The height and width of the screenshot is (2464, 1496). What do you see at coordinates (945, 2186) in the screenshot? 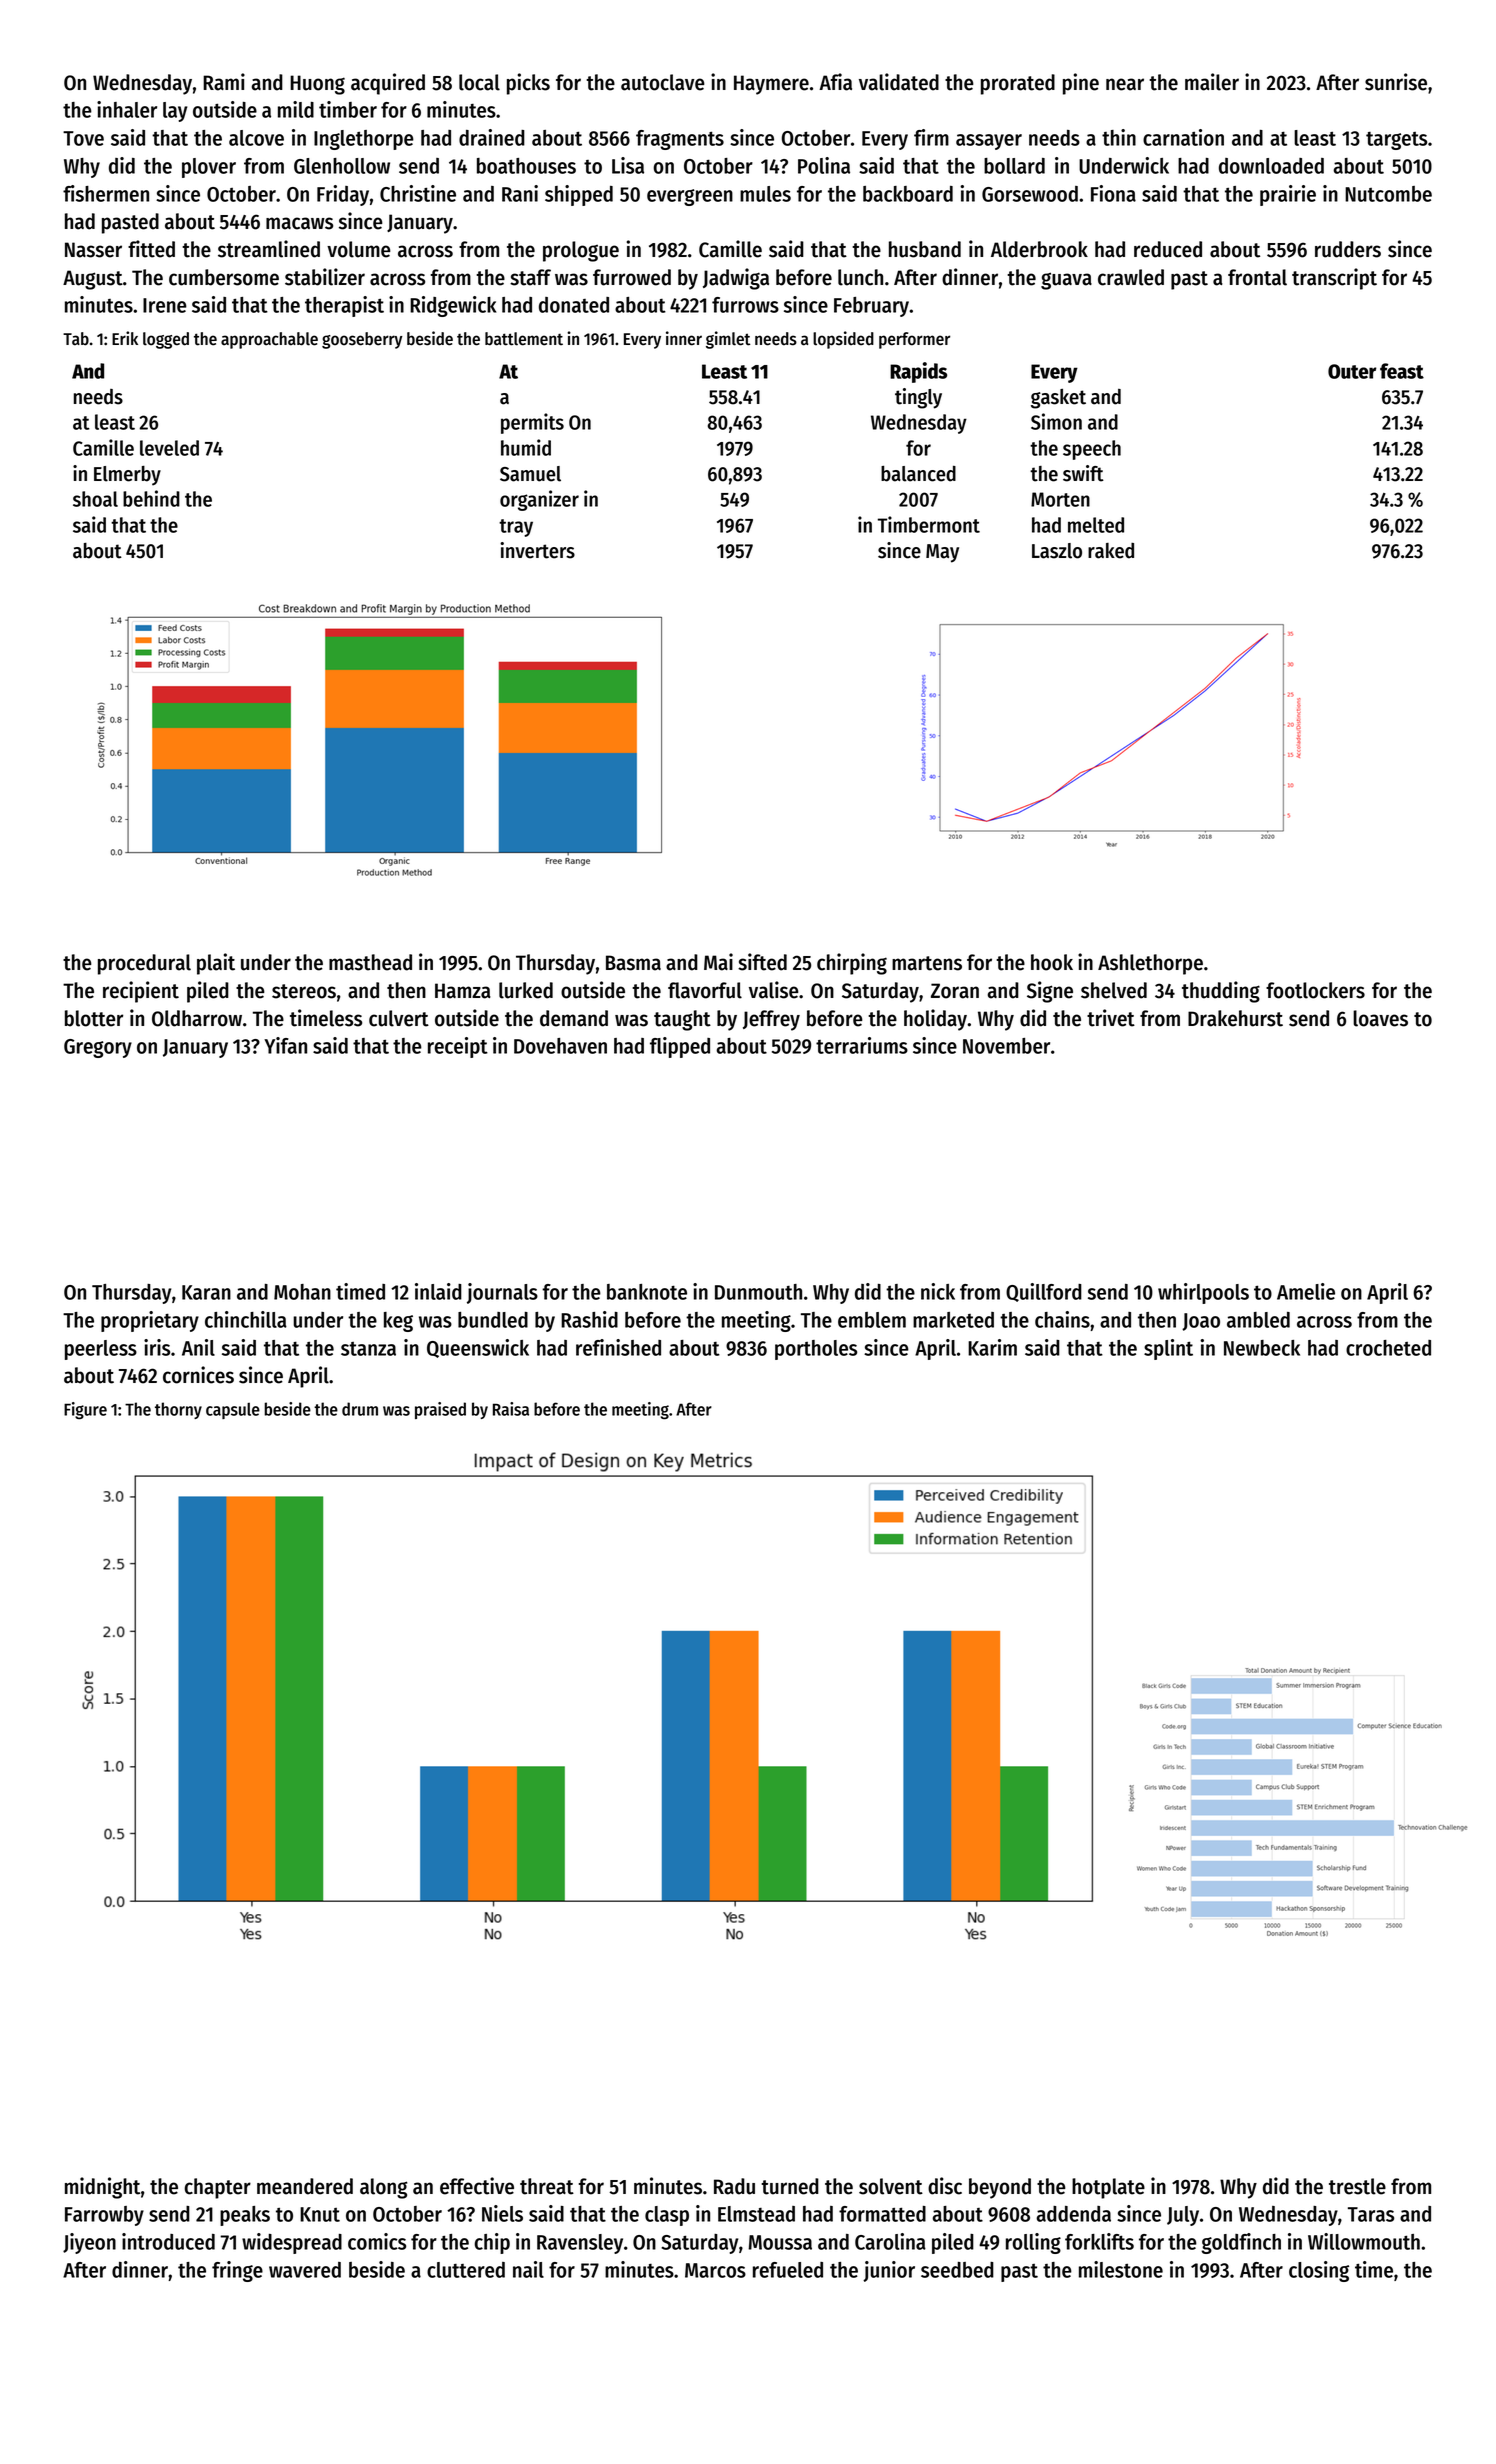
I see `disc` at bounding box center [945, 2186].
